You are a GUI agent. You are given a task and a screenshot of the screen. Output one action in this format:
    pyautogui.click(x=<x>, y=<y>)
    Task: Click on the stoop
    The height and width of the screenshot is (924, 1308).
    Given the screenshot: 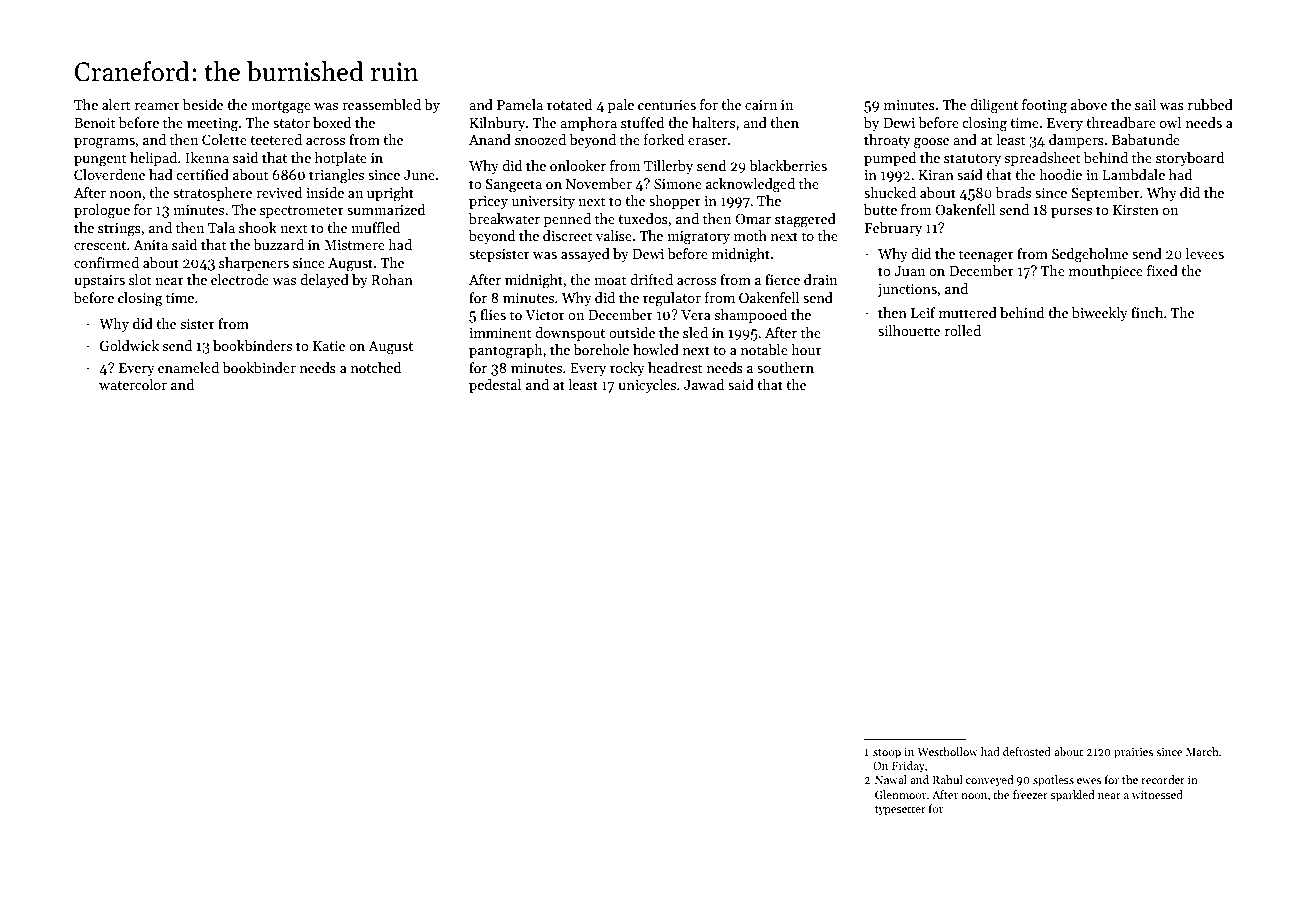 What is the action you would take?
    pyautogui.click(x=887, y=754)
